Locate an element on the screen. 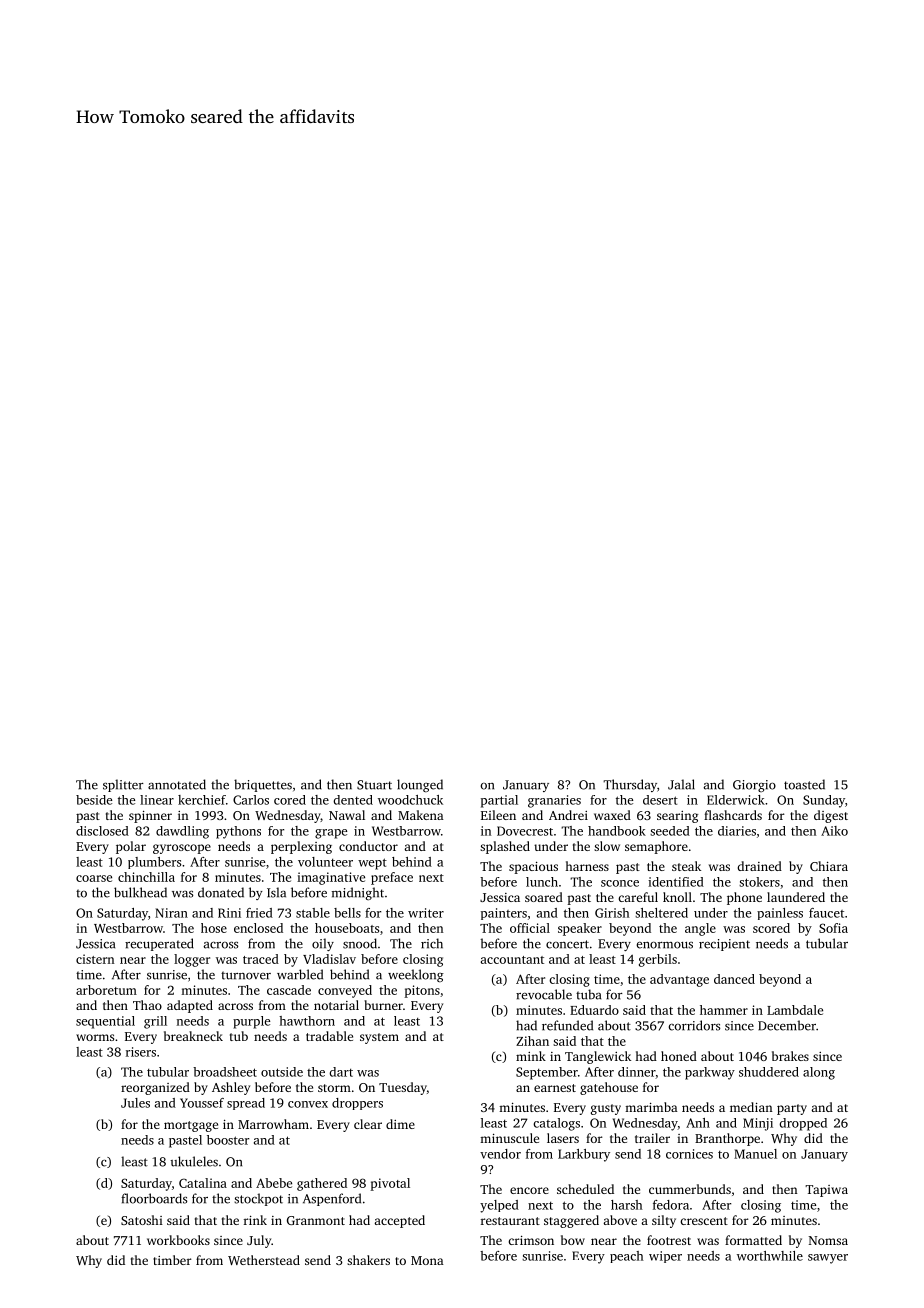 This screenshot has height=1308, width=924. stokers is located at coordinates (759, 882).
